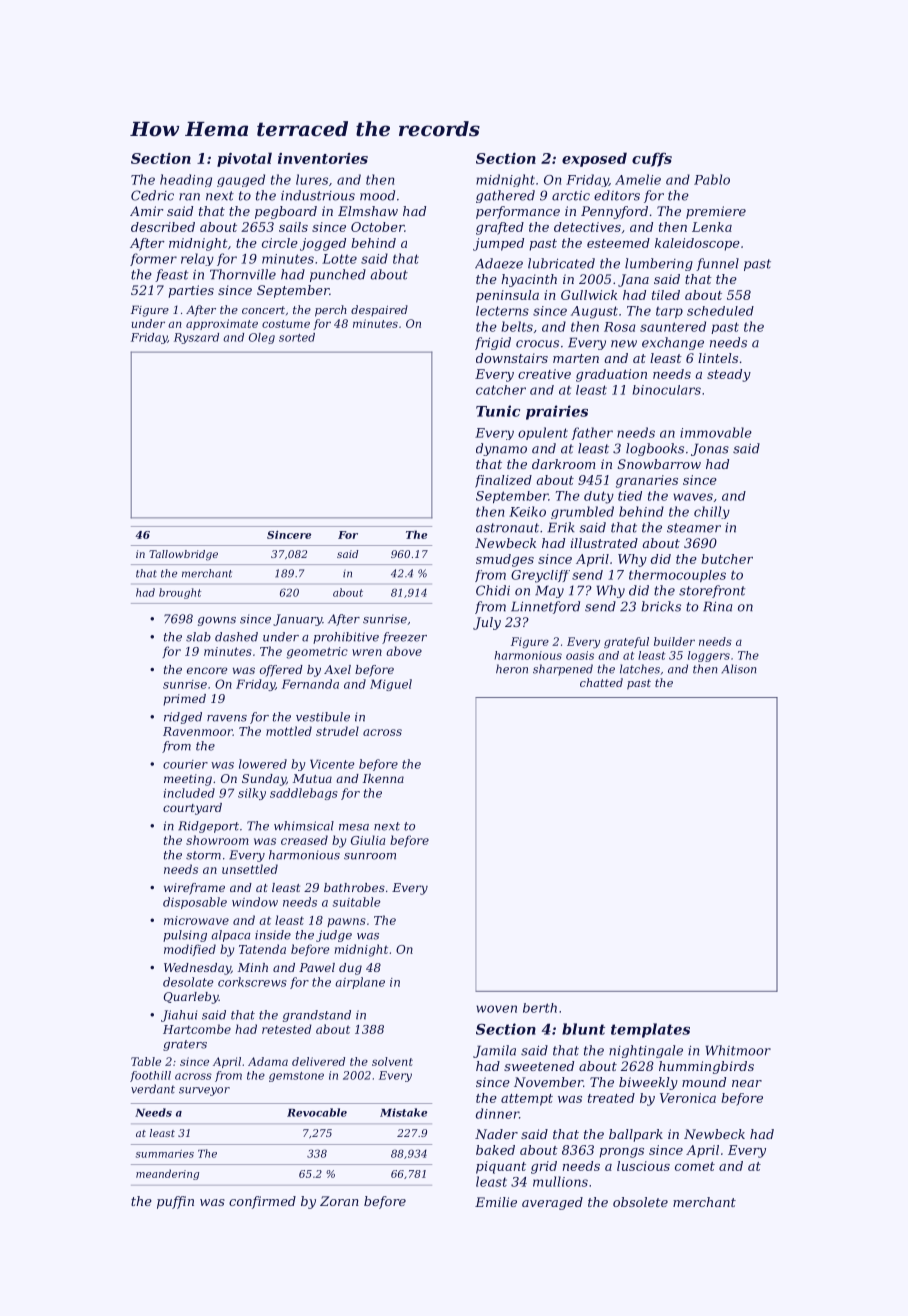 Image resolution: width=908 pixels, height=1316 pixels. I want to click on freezer, so click(404, 638).
